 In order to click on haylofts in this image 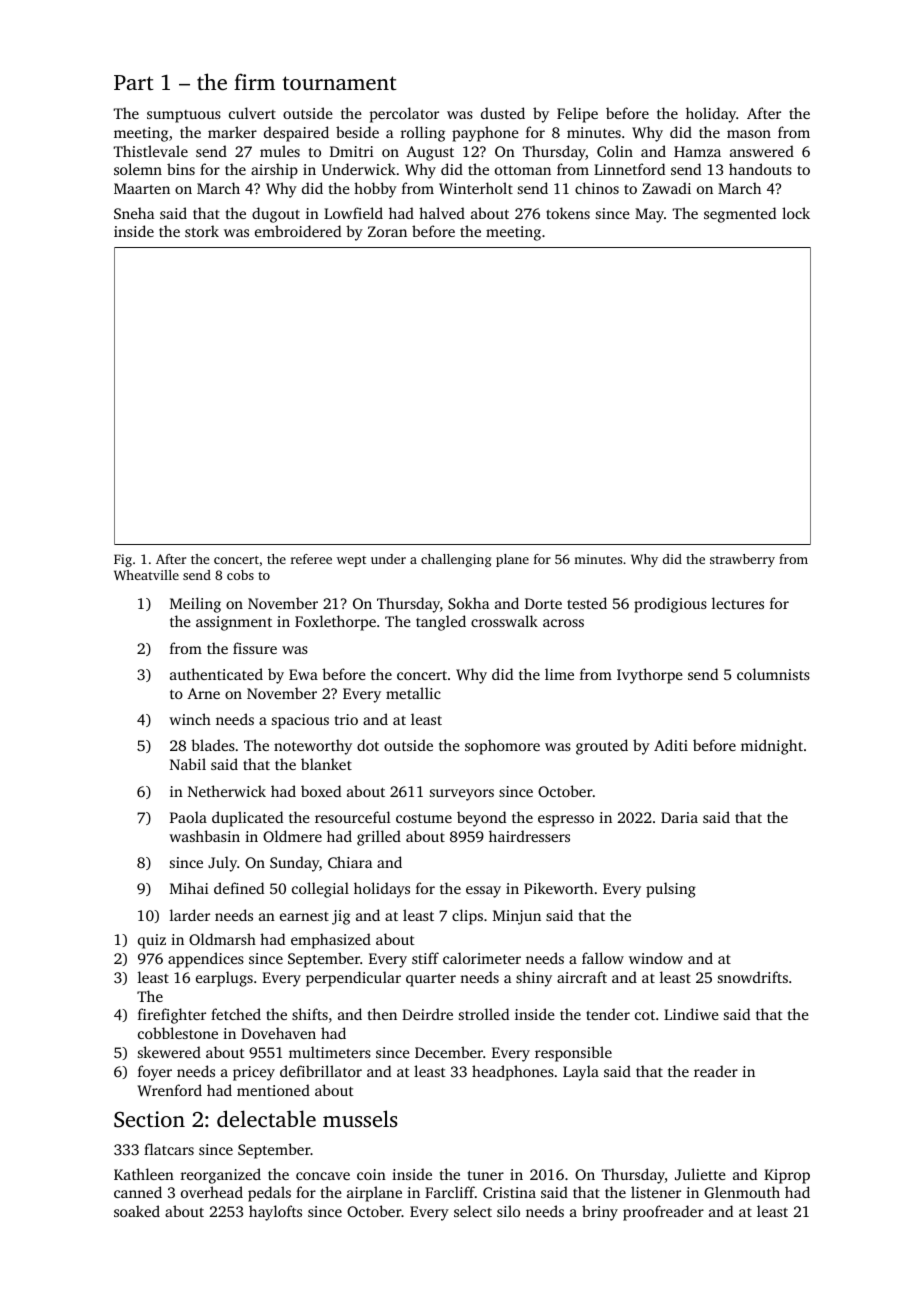, I will do `click(275, 1213)`.
